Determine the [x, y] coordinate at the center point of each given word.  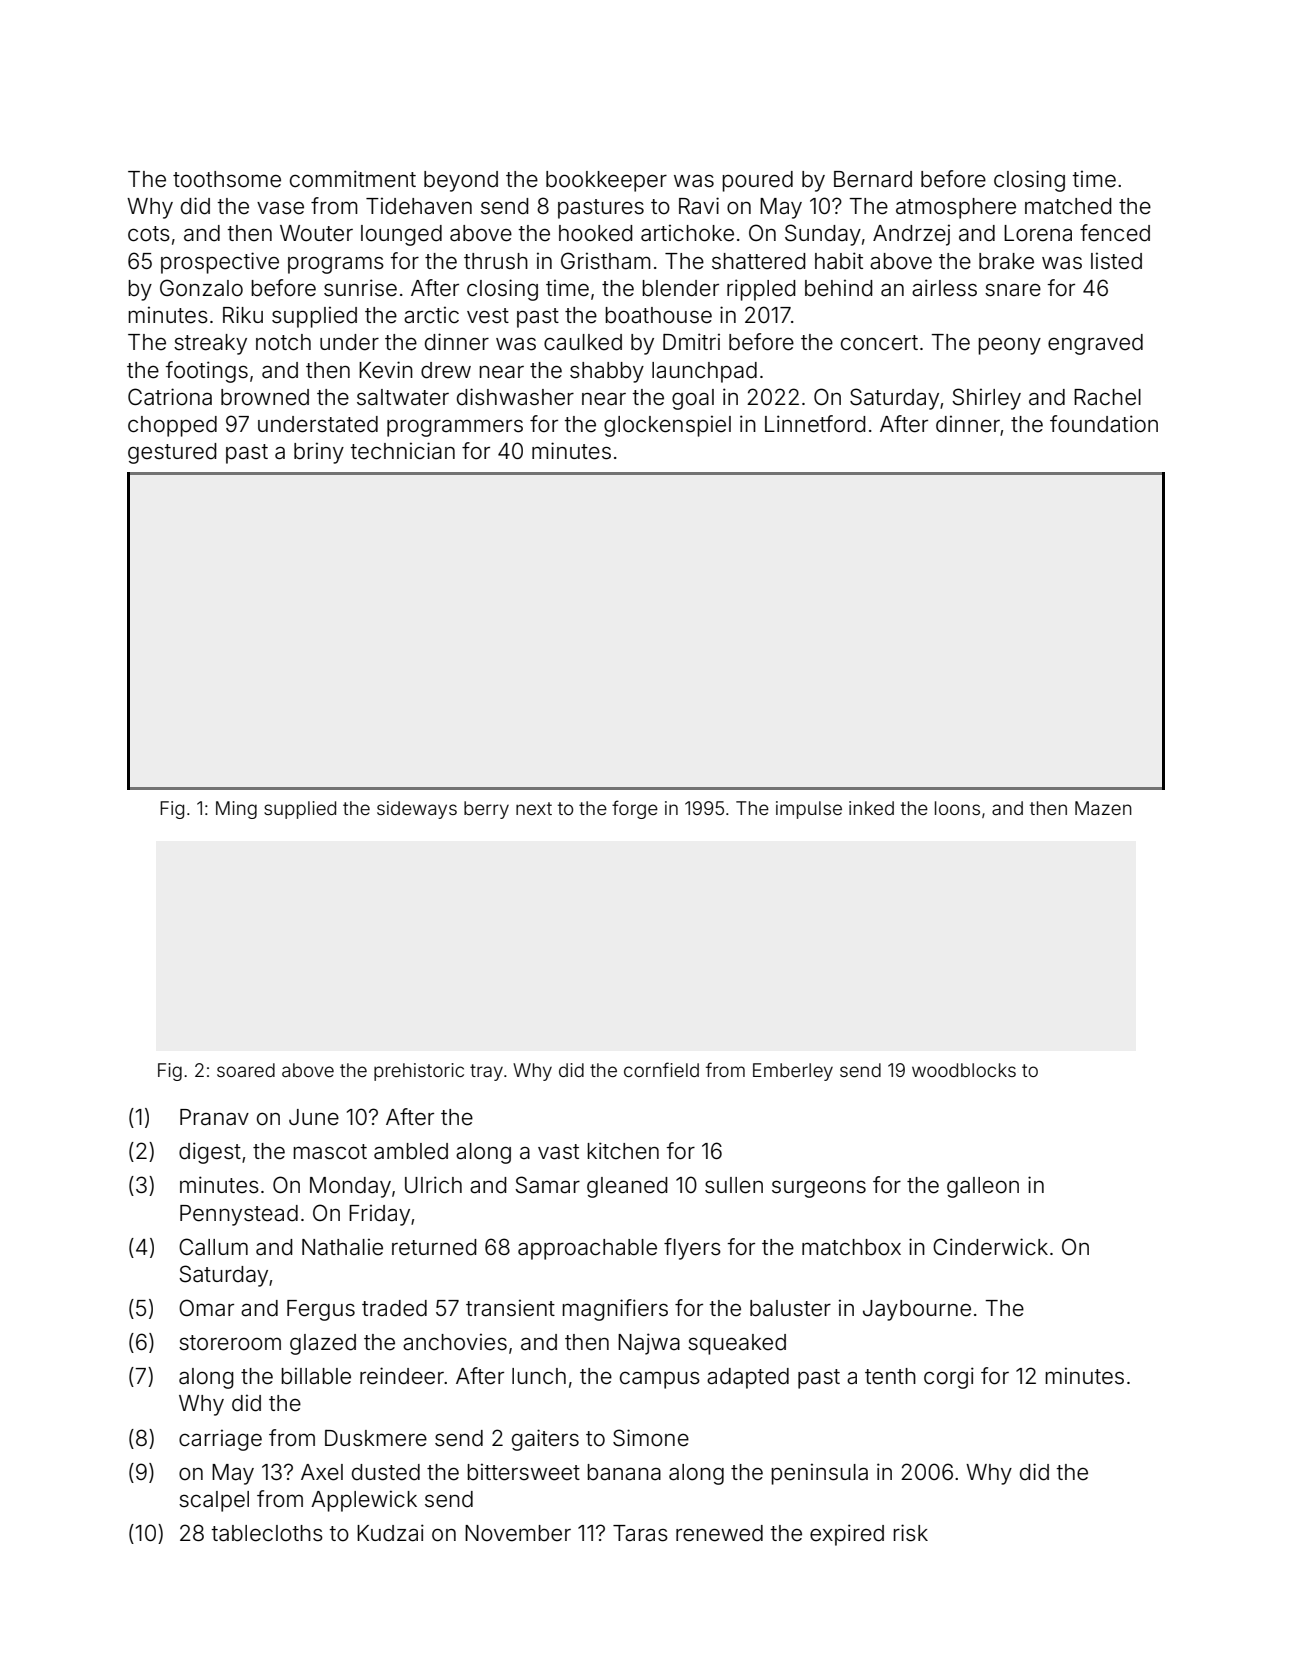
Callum [213, 1247]
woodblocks [964, 1070]
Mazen [1103, 808]
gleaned [627, 1187]
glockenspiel [667, 426]
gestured [172, 453]
